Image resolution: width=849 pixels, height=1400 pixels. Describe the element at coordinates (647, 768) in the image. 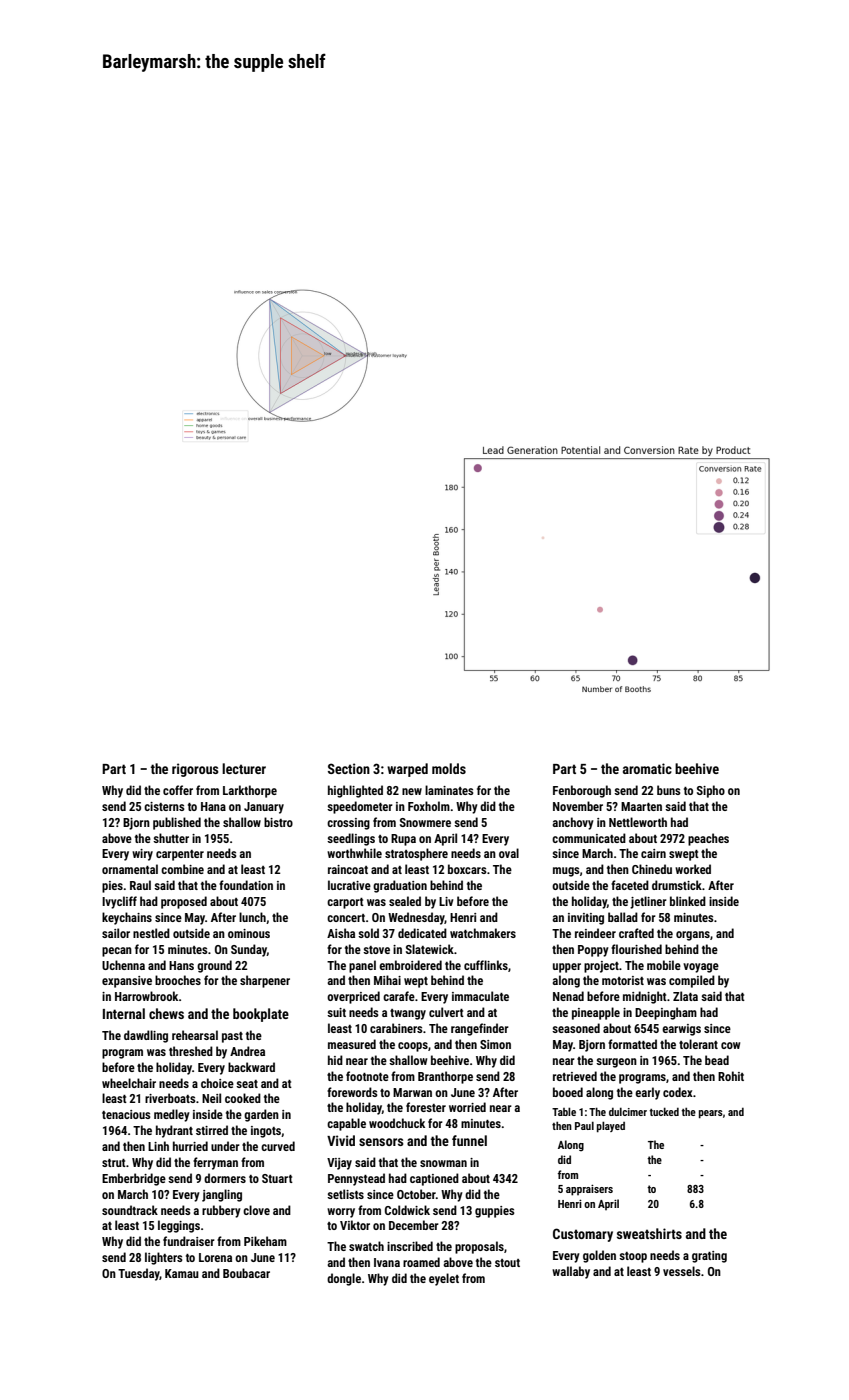

I see `aromatic` at that location.
